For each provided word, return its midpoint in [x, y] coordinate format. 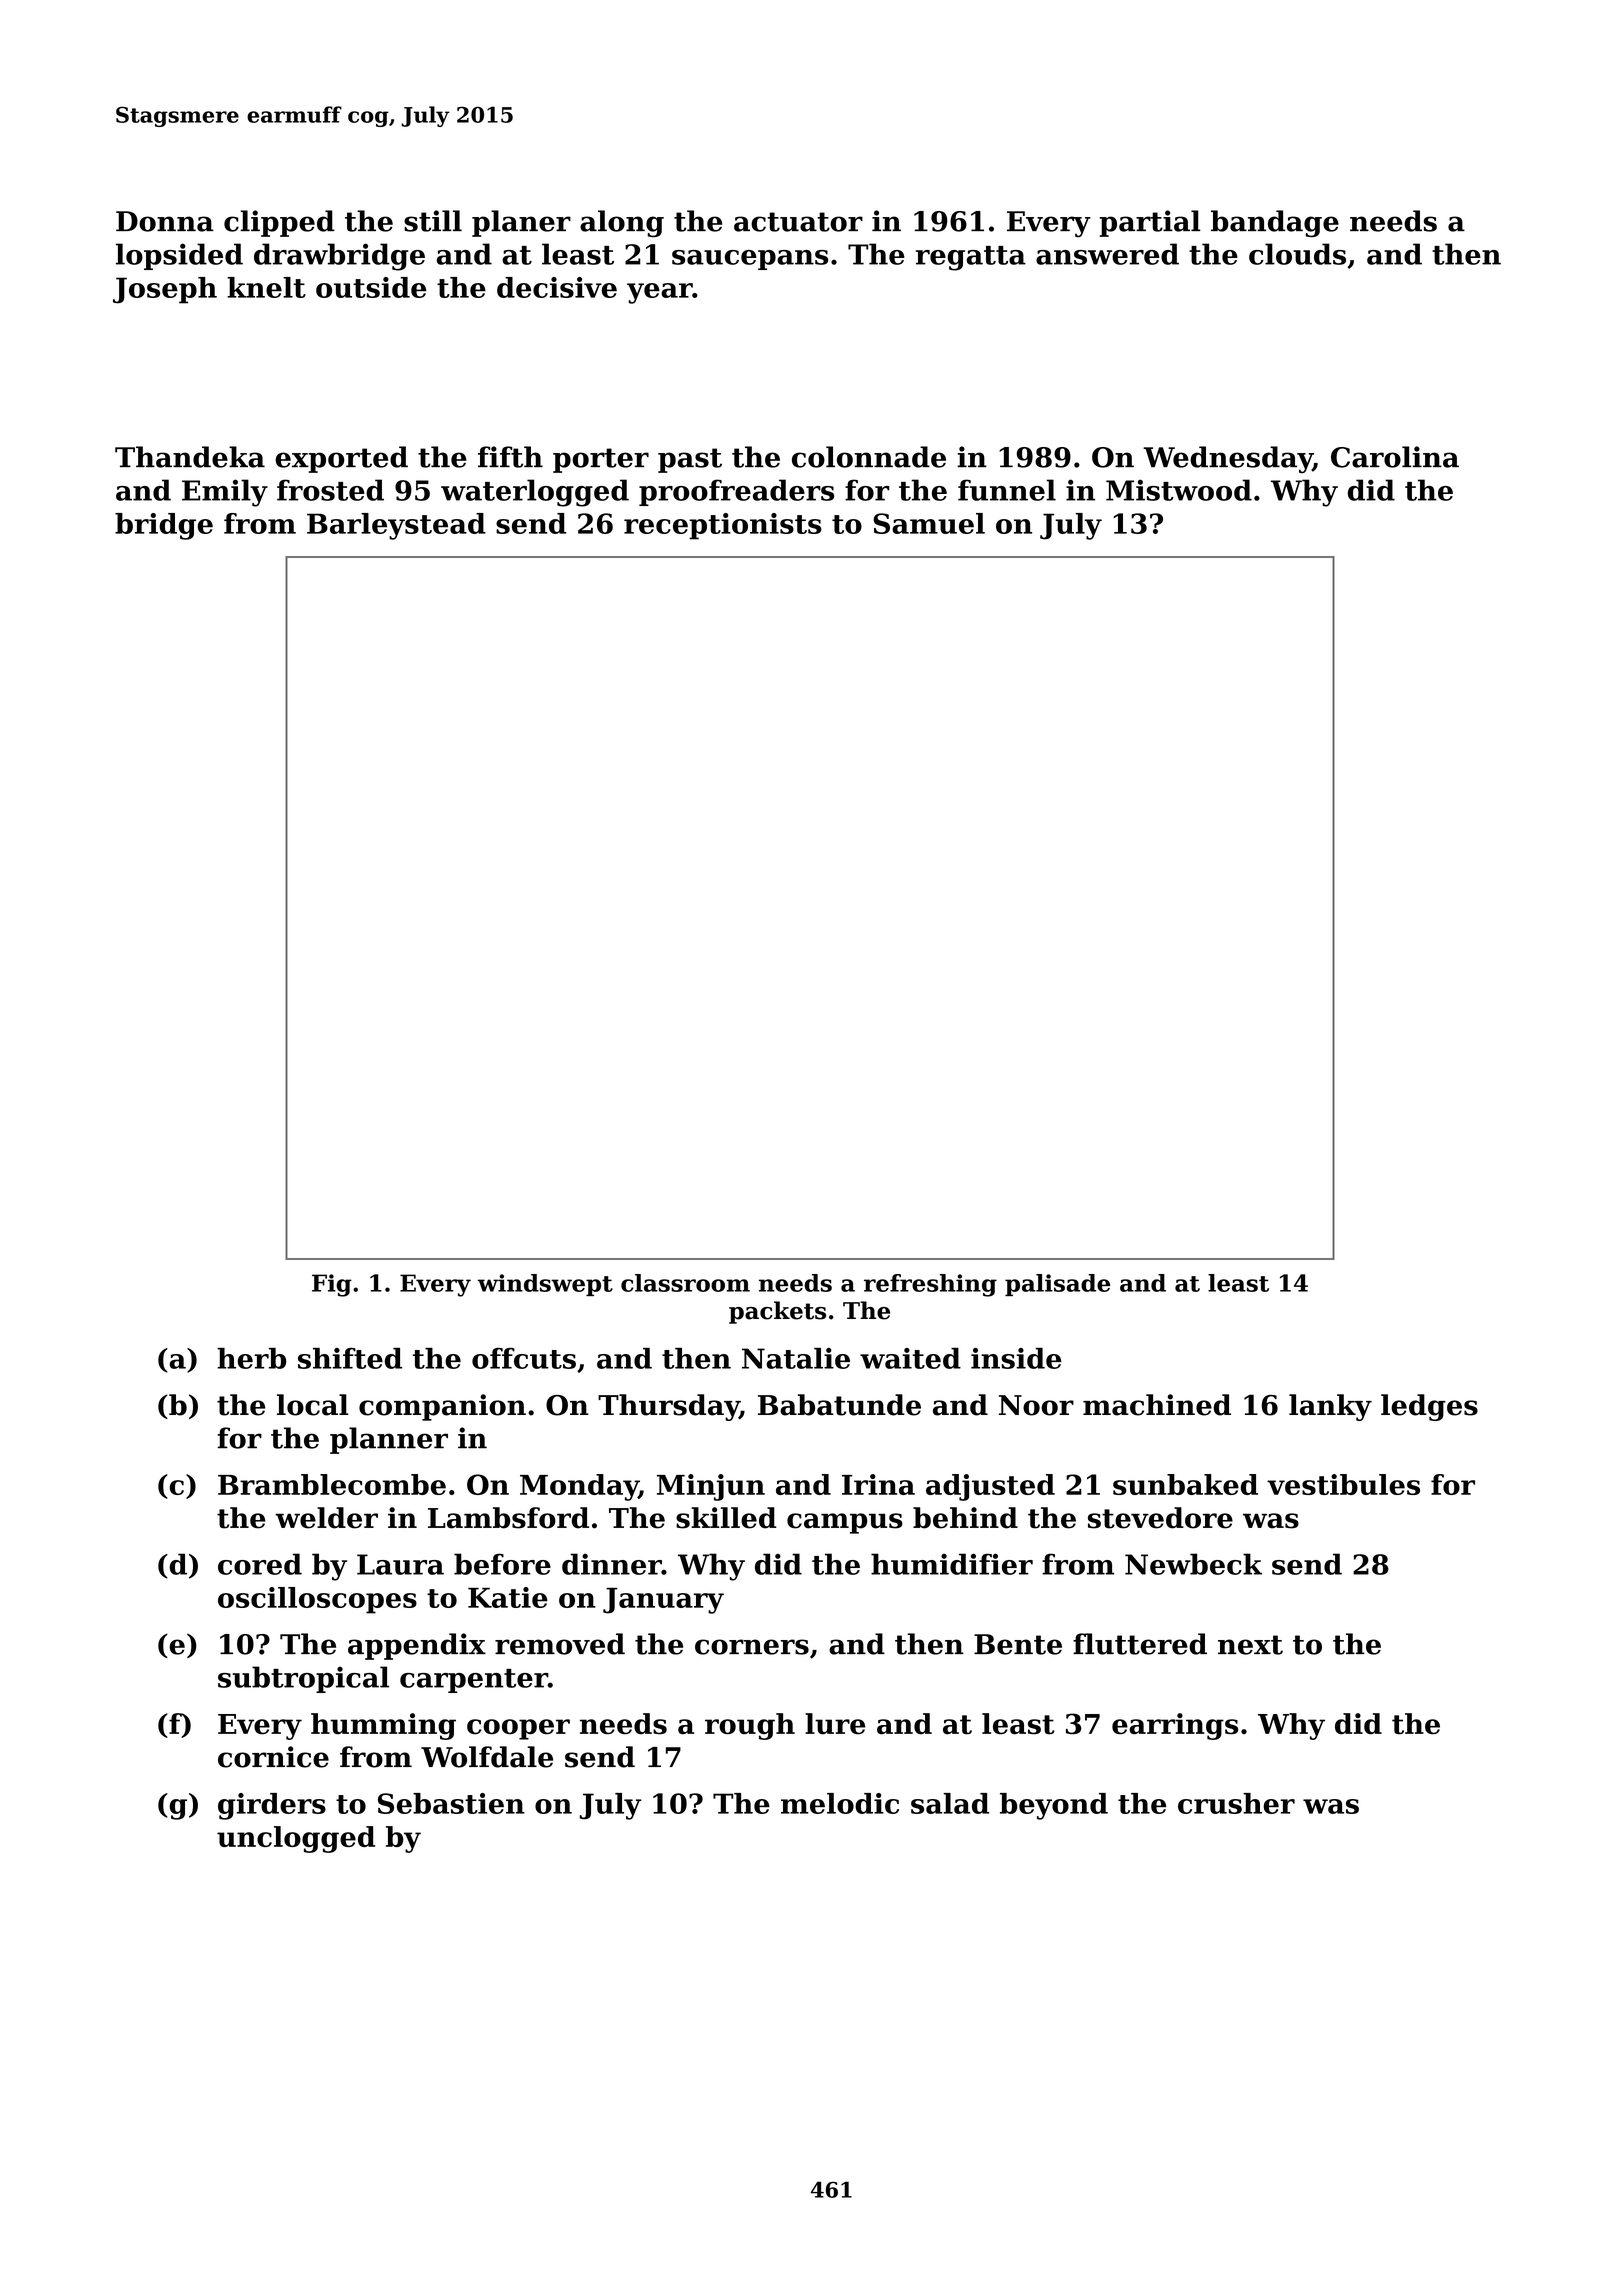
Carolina [1395, 457]
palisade [1057, 1285]
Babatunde [839, 1405]
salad [950, 1803]
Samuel [929, 523]
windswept [545, 1285]
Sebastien [451, 1803]
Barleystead [396, 526]
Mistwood [1179, 490]
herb [252, 1358]
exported [341, 459]
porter [601, 460]
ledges [1429, 1407]
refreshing [930, 1285]
